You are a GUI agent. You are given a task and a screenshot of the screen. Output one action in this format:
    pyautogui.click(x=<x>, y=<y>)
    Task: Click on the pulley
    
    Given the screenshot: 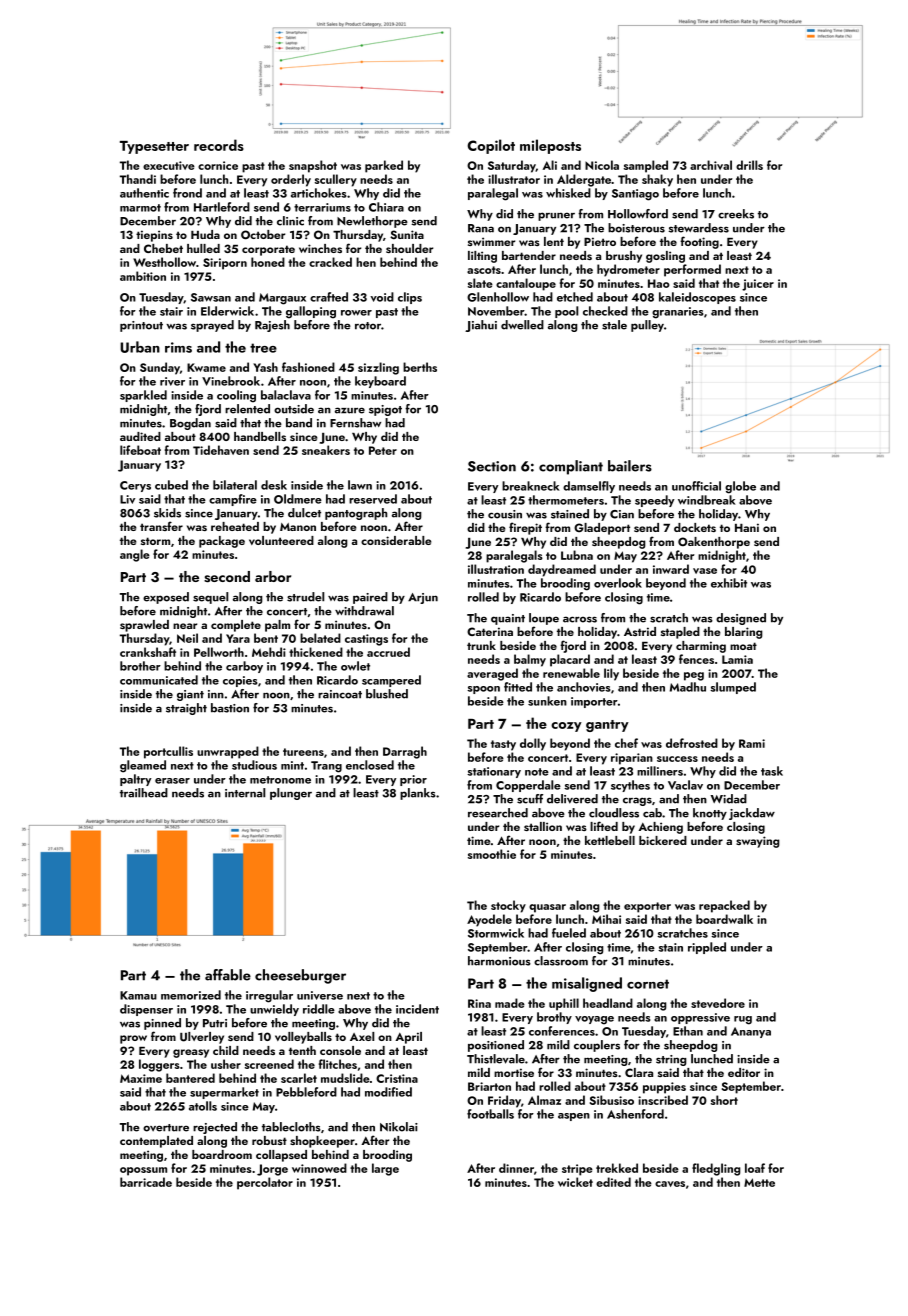 What is the action you would take?
    pyautogui.click(x=647, y=326)
